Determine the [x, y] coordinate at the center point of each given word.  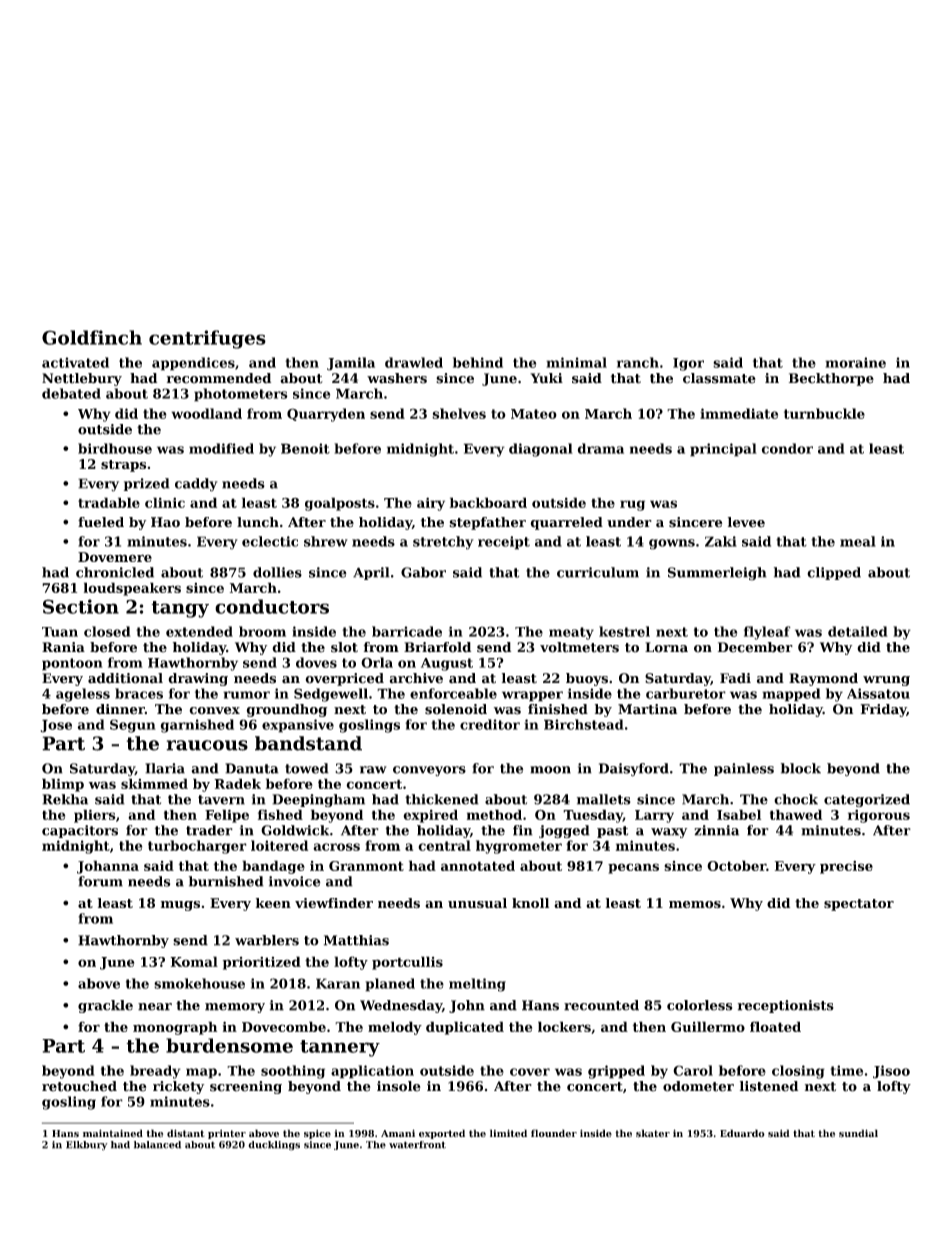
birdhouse [115, 448]
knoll [530, 903]
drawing [198, 679]
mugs [180, 906]
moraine [855, 362]
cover [530, 1072]
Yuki [546, 378]
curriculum [598, 572]
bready [155, 1072]
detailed [858, 631]
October [736, 865]
